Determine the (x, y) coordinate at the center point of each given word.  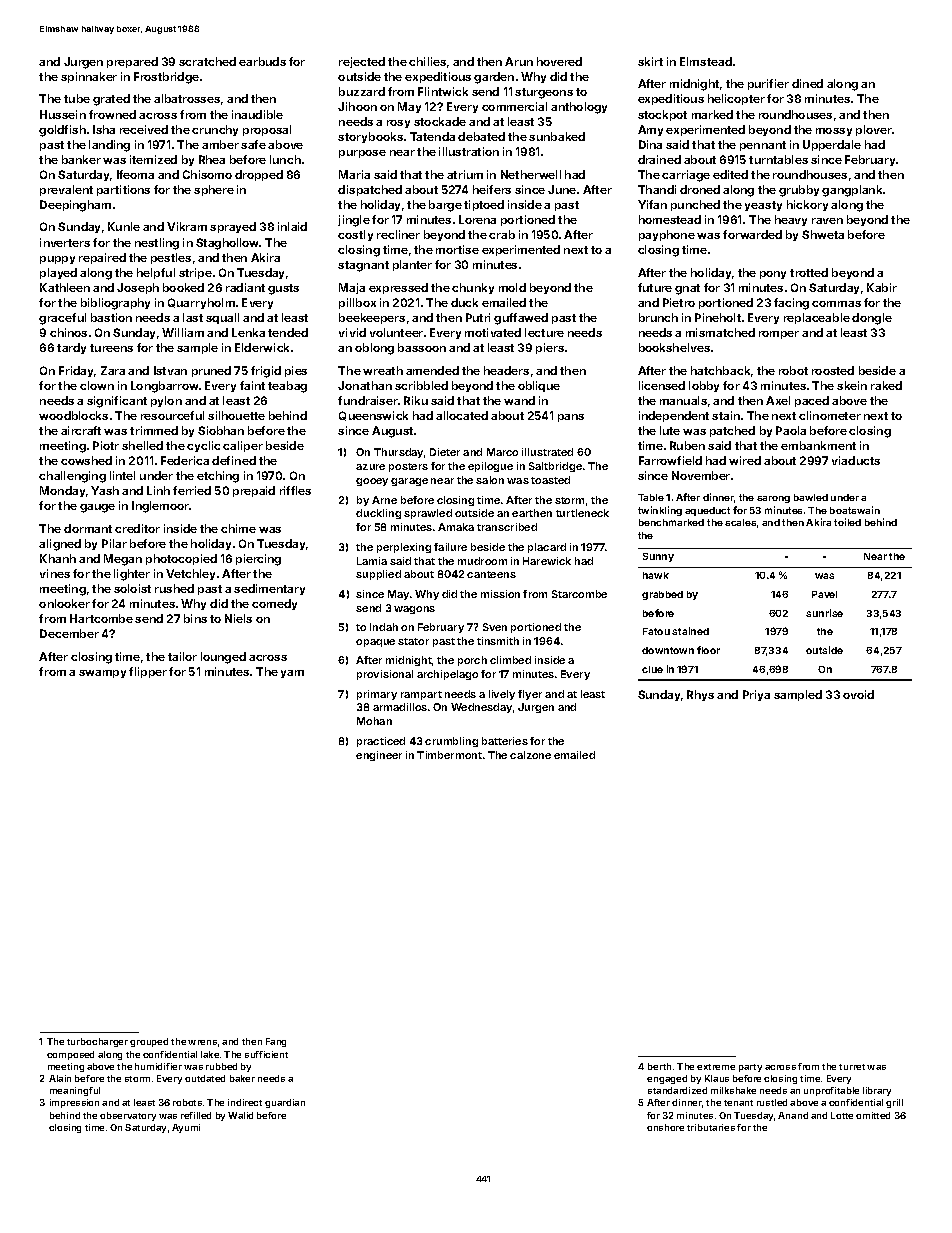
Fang (276, 1042)
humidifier (158, 1066)
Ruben (687, 445)
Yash (105, 490)
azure (370, 467)
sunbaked (557, 136)
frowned (112, 114)
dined (807, 83)
